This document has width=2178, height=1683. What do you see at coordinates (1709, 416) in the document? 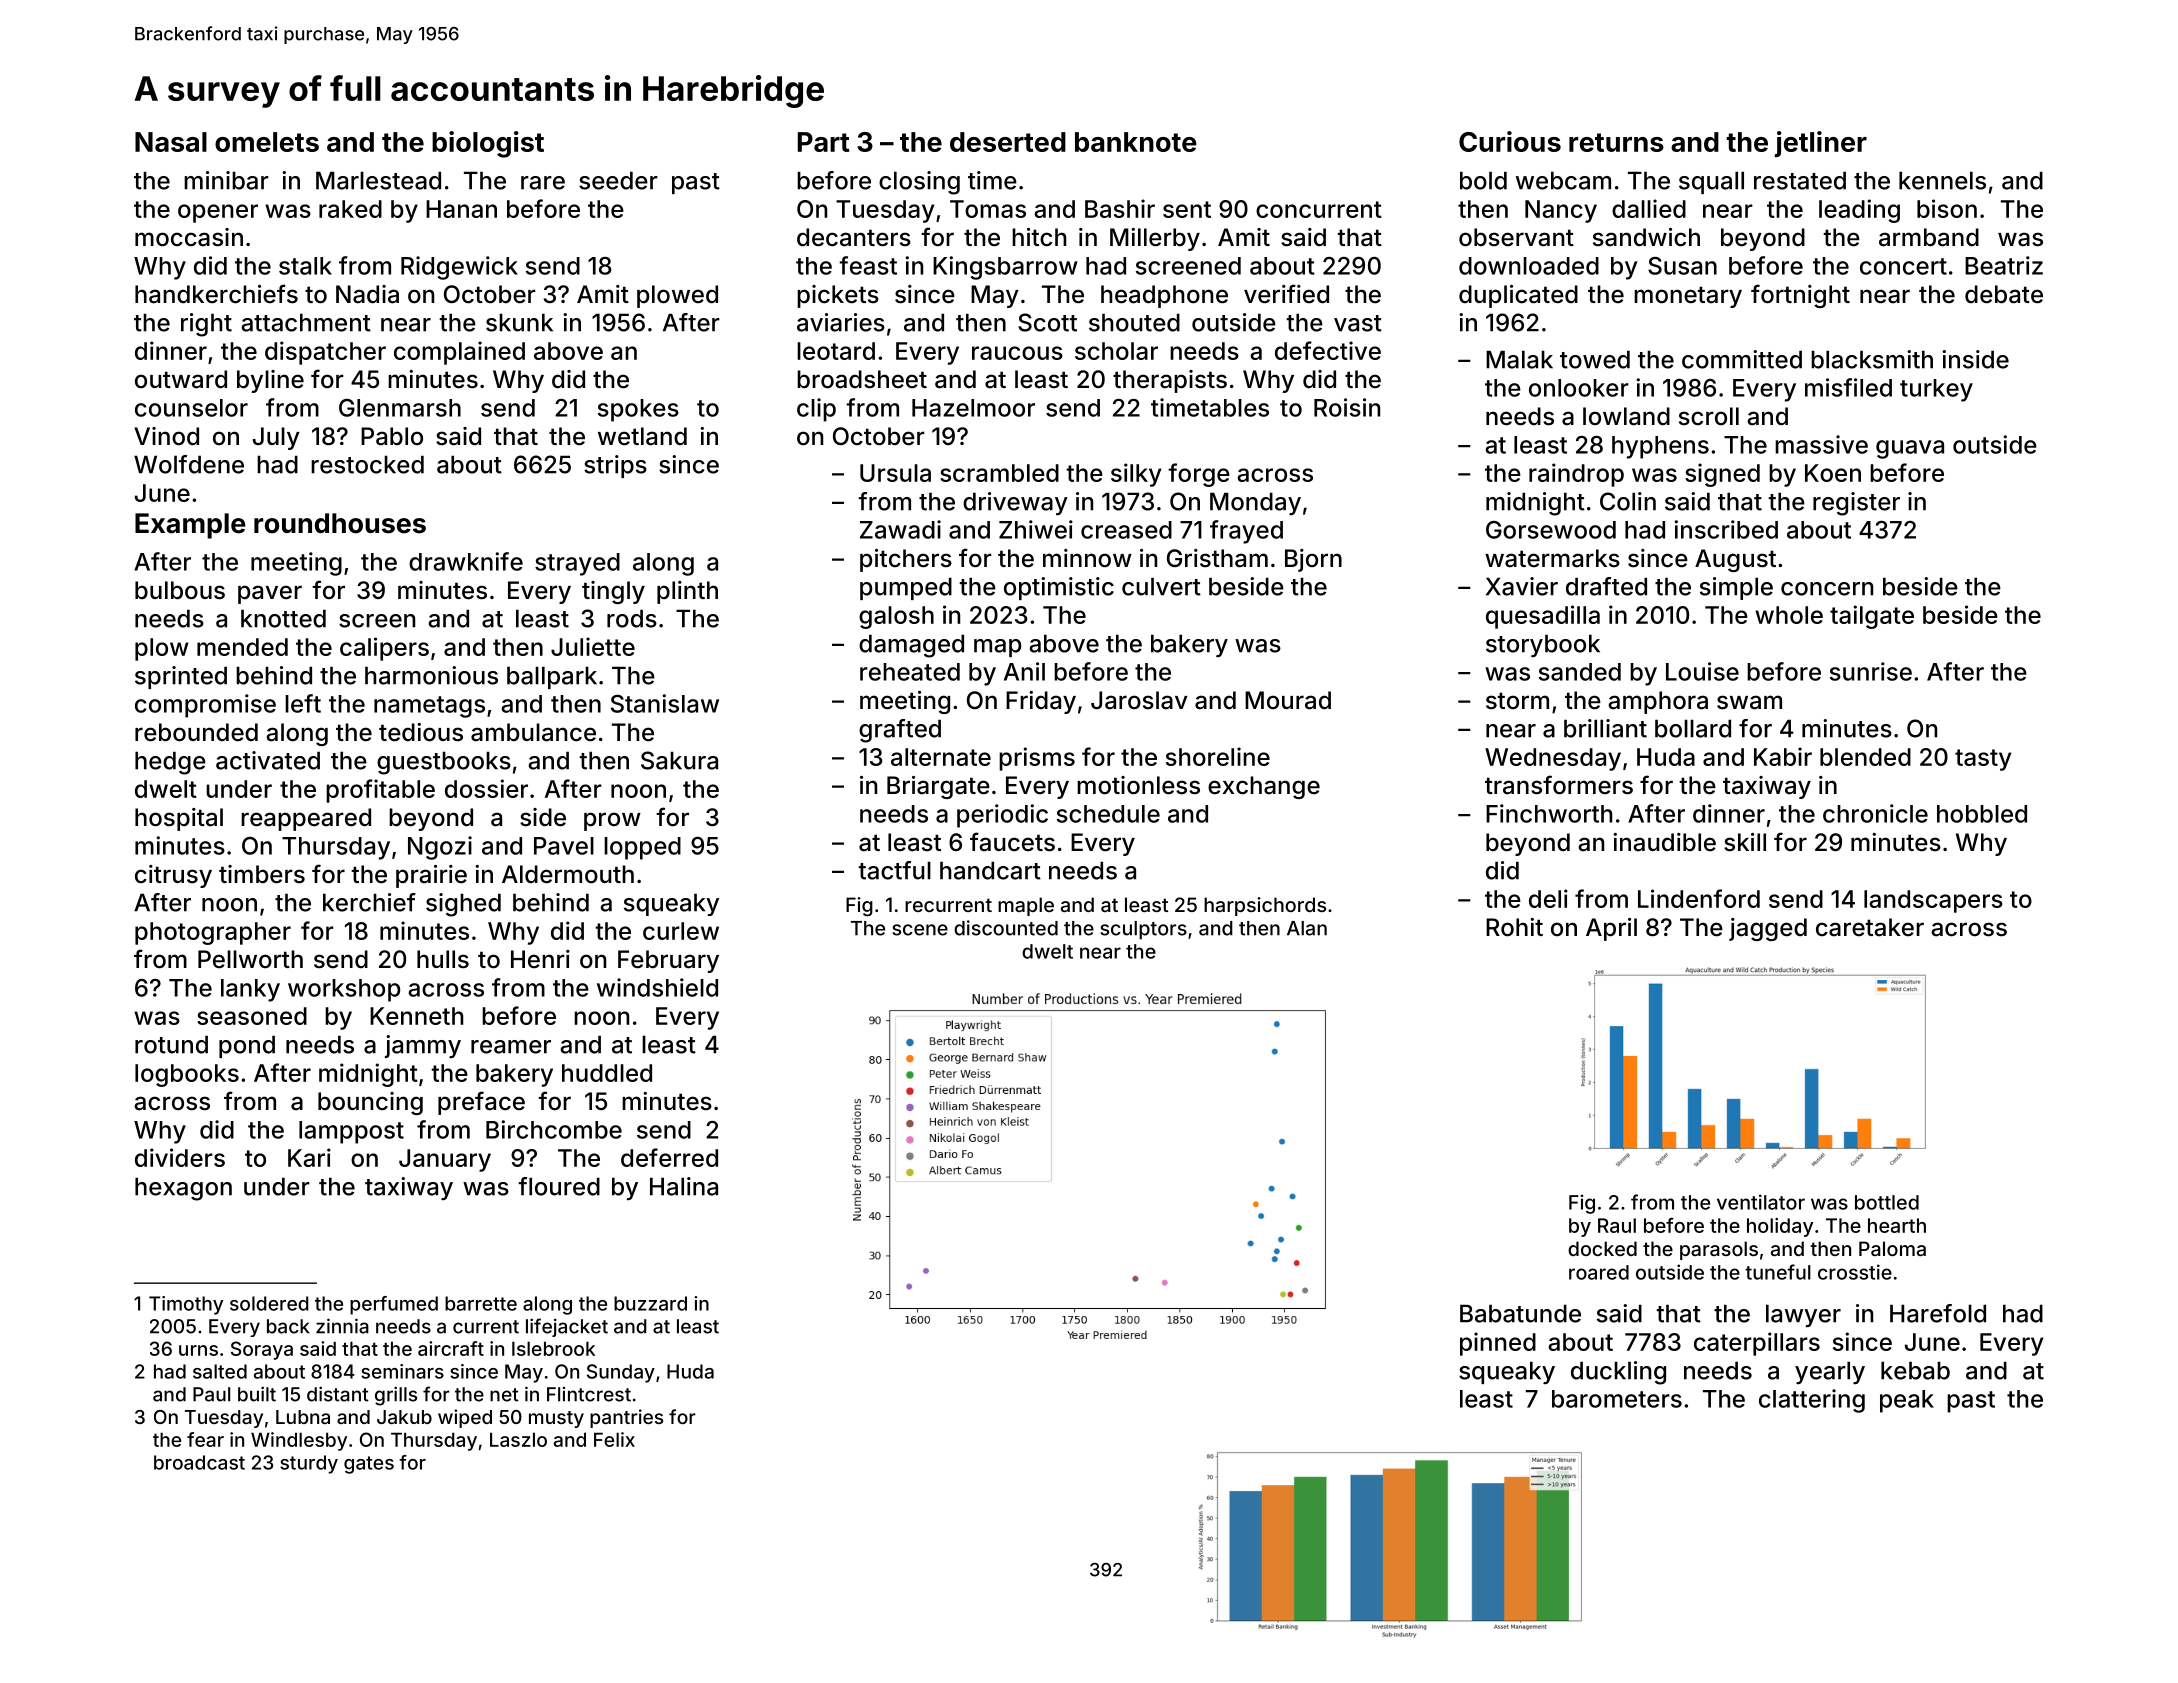
I see `scroll` at bounding box center [1709, 416].
